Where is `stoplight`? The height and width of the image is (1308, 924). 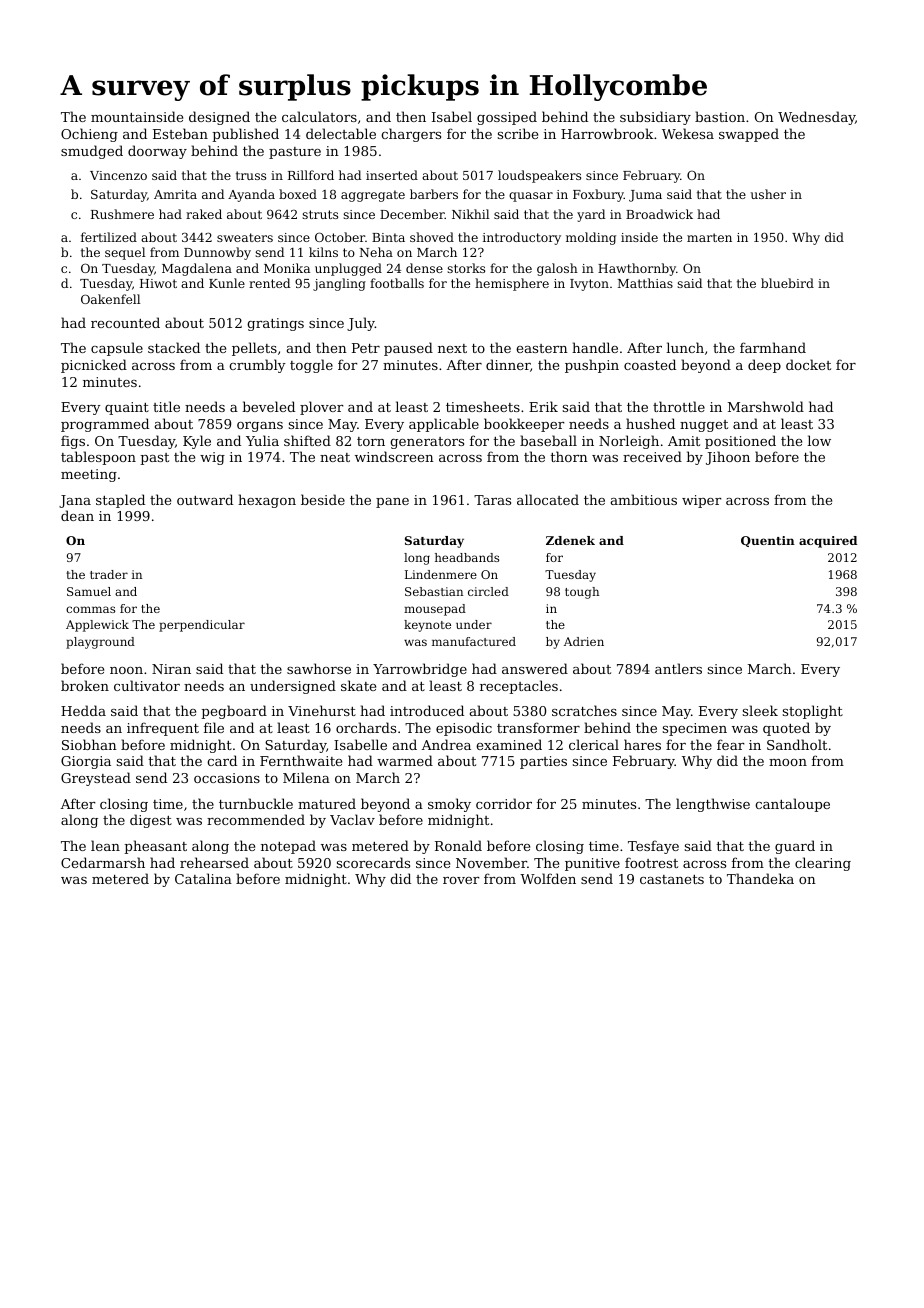 stoplight is located at coordinates (813, 712).
